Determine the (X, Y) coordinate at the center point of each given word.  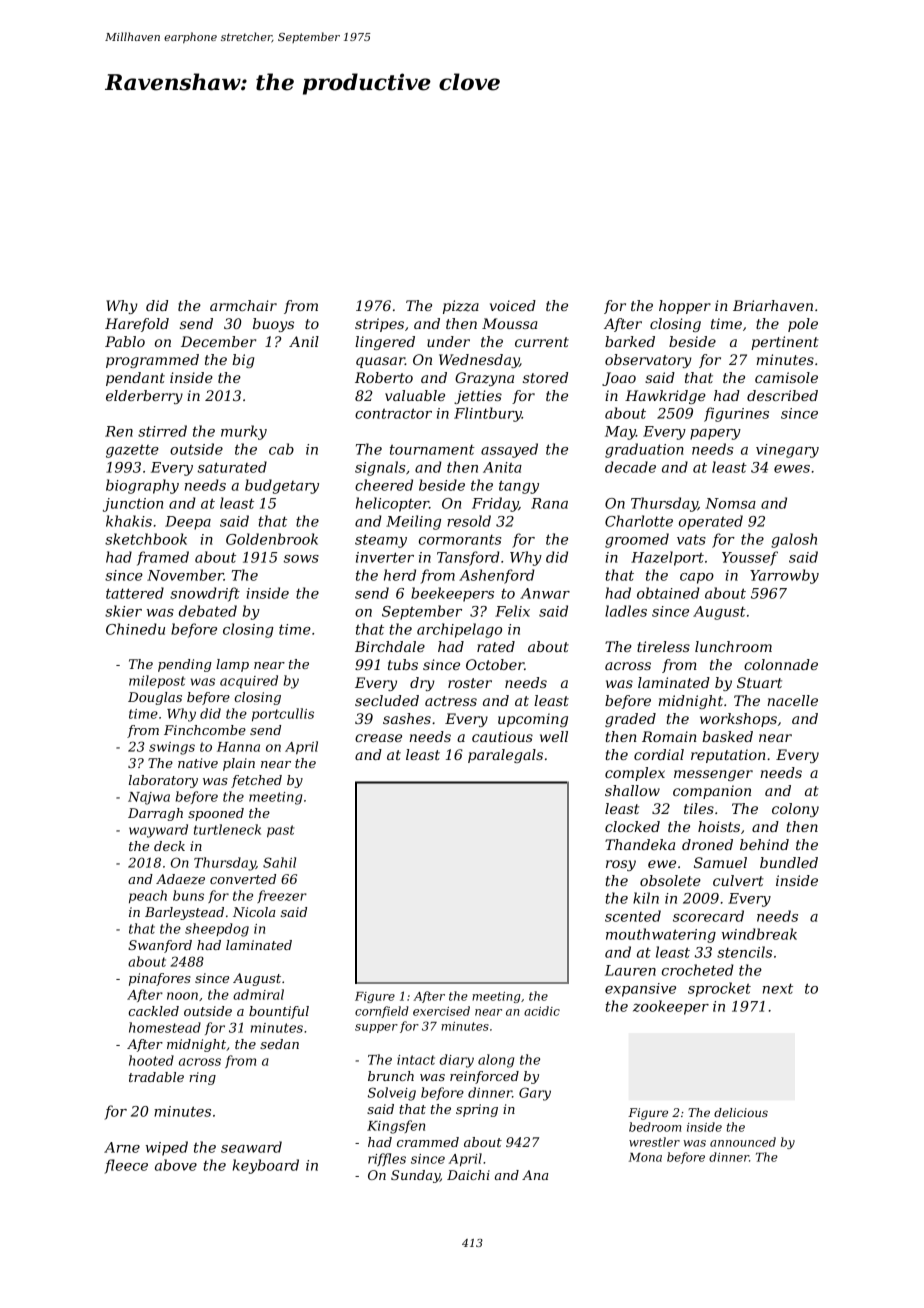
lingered (385, 343)
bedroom (655, 1127)
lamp (232, 665)
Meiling (413, 522)
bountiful (279, 1012)
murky (244, 432)
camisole (786, 377)
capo (697, 578)
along (496, 1061)
